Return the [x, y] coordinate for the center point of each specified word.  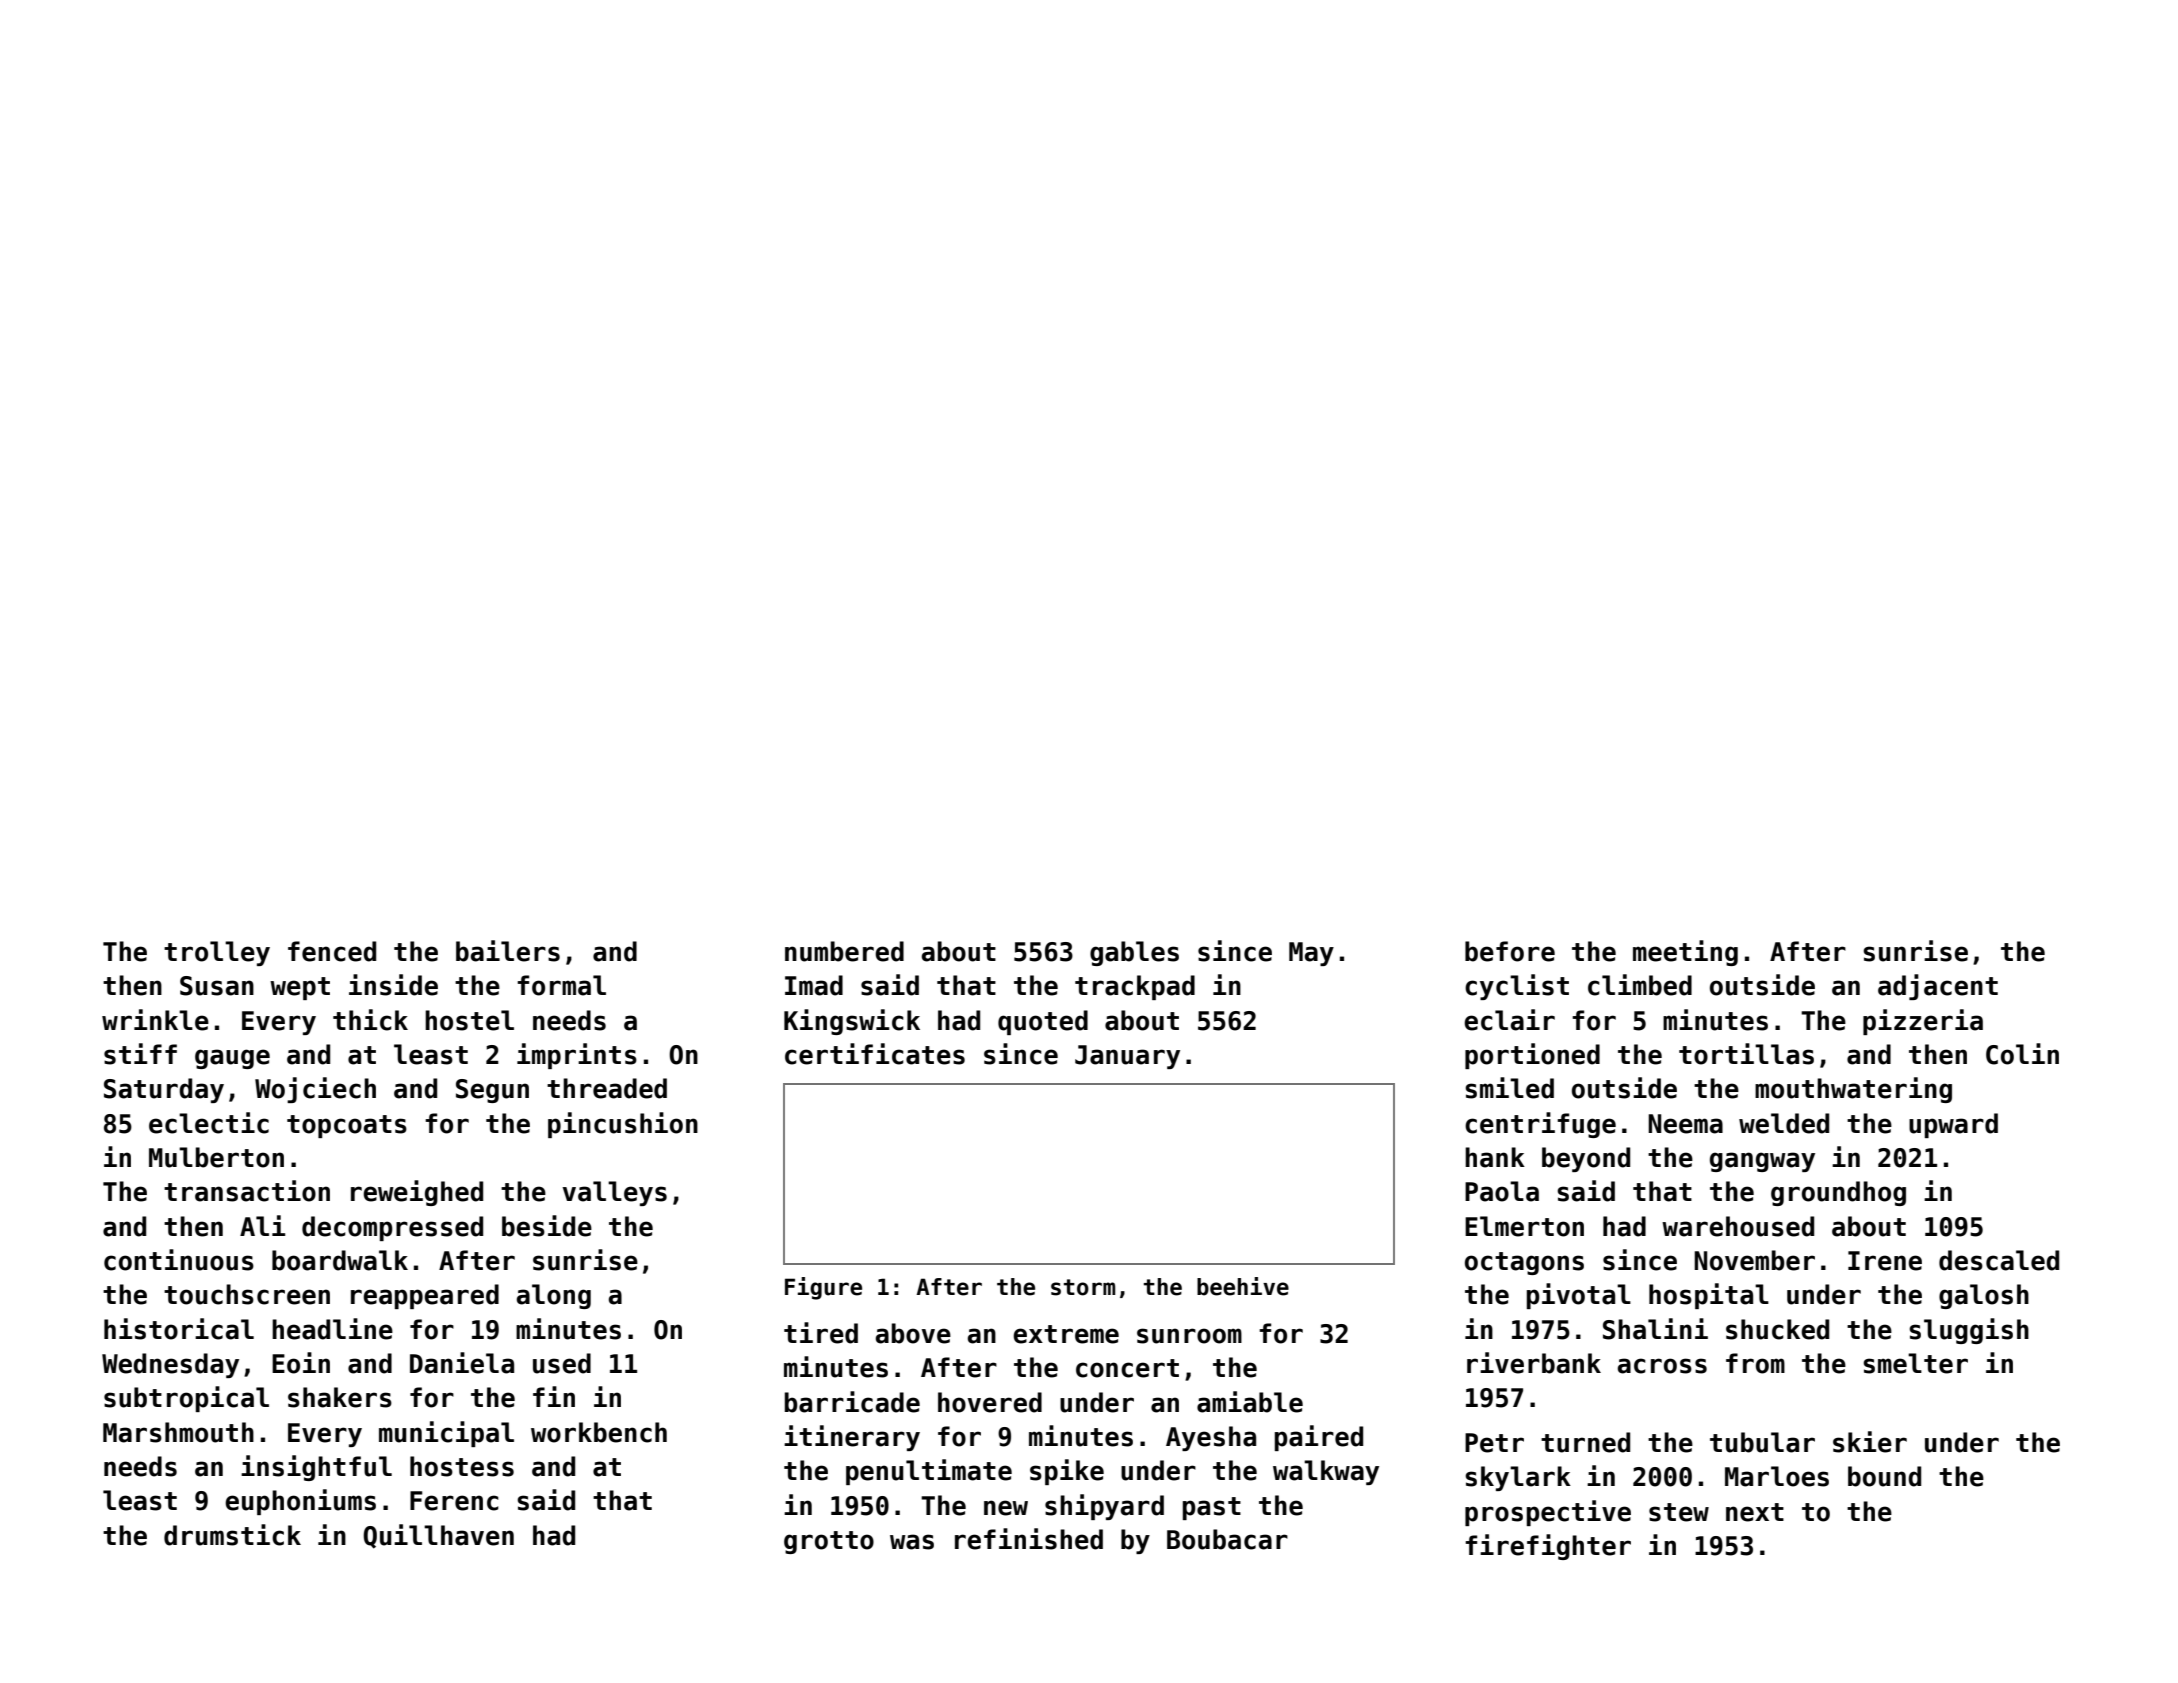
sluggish [1969, 1331]
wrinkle [155, 1020]
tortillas [1746, 1054]
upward [1953, 1125]
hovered [990, 1402]
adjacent [1938, 987]
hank [1495, 1157]
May [1311, 954]
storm [1083, 1287]
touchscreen [247, 1294]
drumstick [232, 1535]
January [1127, 1057]
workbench [599, 1432]
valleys [614, 1193]
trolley [217, 953]
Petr [1494, 1443]
